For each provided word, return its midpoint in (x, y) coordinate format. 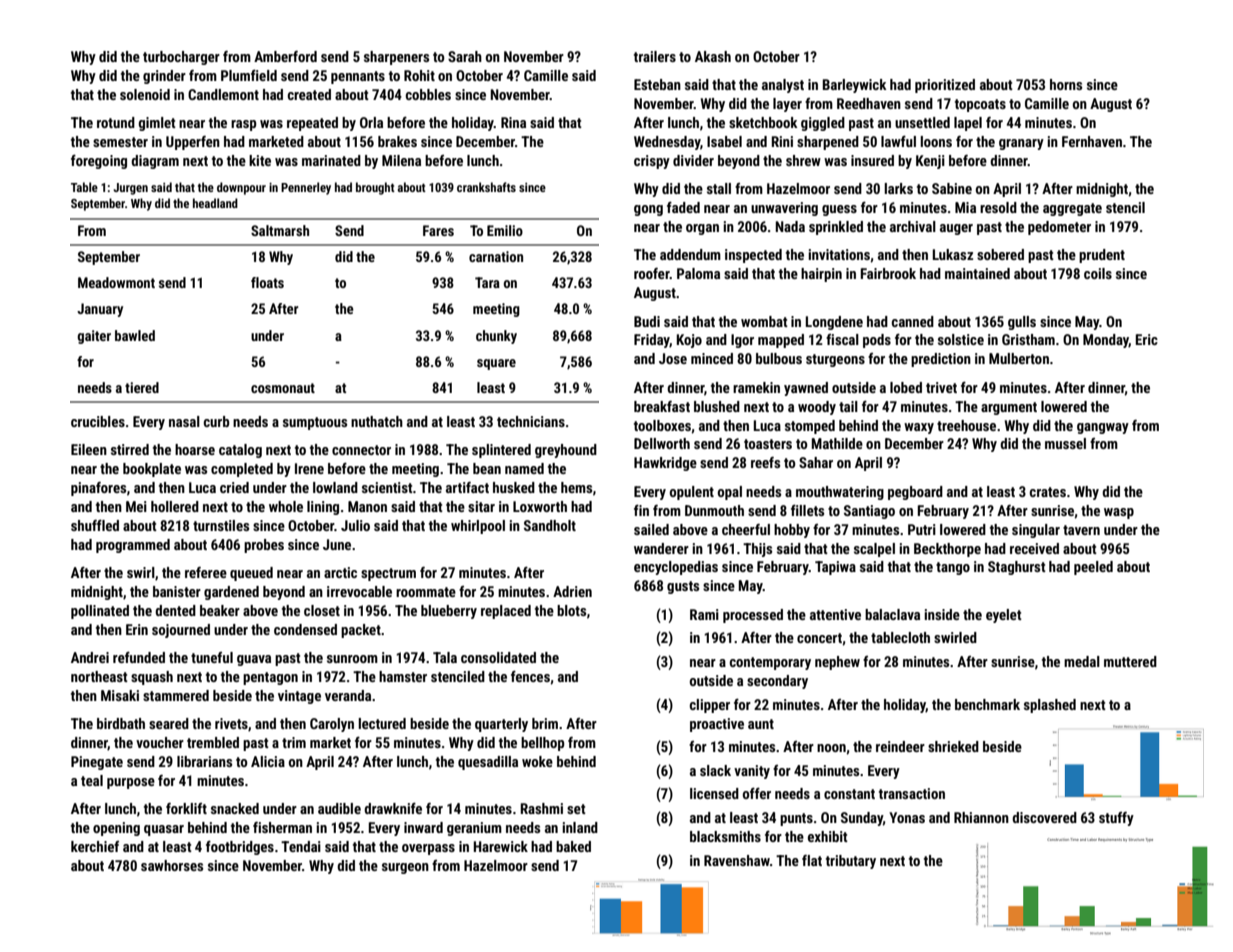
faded (683, 207)
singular (1036, 531)
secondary (777, 682)
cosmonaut (283, 388)
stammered (176, 695)
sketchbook (763, 122)
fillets (807, 510)
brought (375, 188)
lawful (898, 141)
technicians (531, 421)
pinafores (98, 489)
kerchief (95, 846)
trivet (941, 387)
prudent (1102, 256)
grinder (164, 77)
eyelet (1004, 616)
